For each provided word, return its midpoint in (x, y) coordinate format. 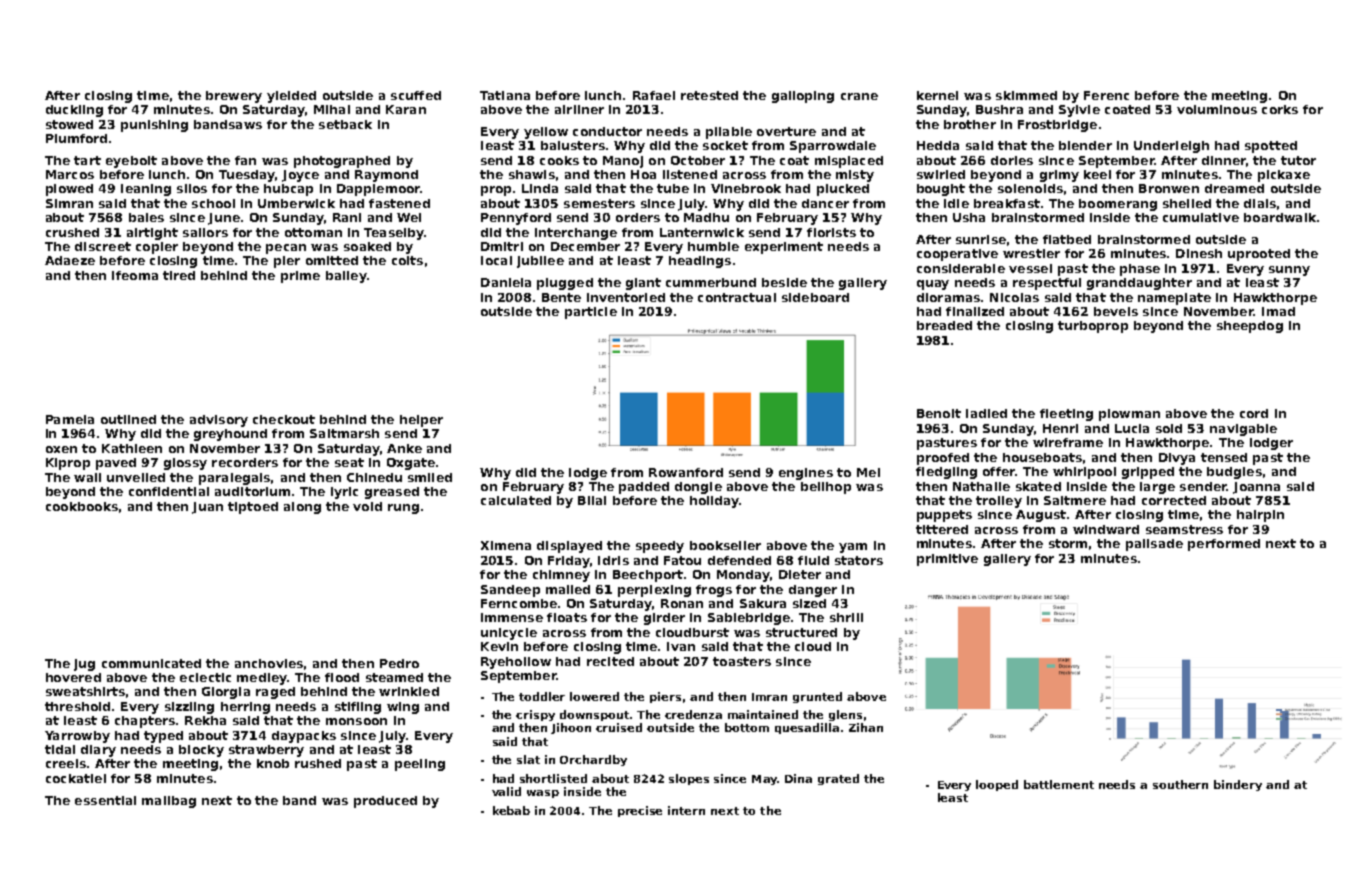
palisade (1154, 545)
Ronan (682, 603)
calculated (516, 500)
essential (105, 800)
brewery (234, 97)
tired (179, 275)
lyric (344, 493)
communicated (151, 663)
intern (686, 810)
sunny (1289, 271)
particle (591, 313)
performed (1224, 545)
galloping (803, 97)
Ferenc (1106, 95)
